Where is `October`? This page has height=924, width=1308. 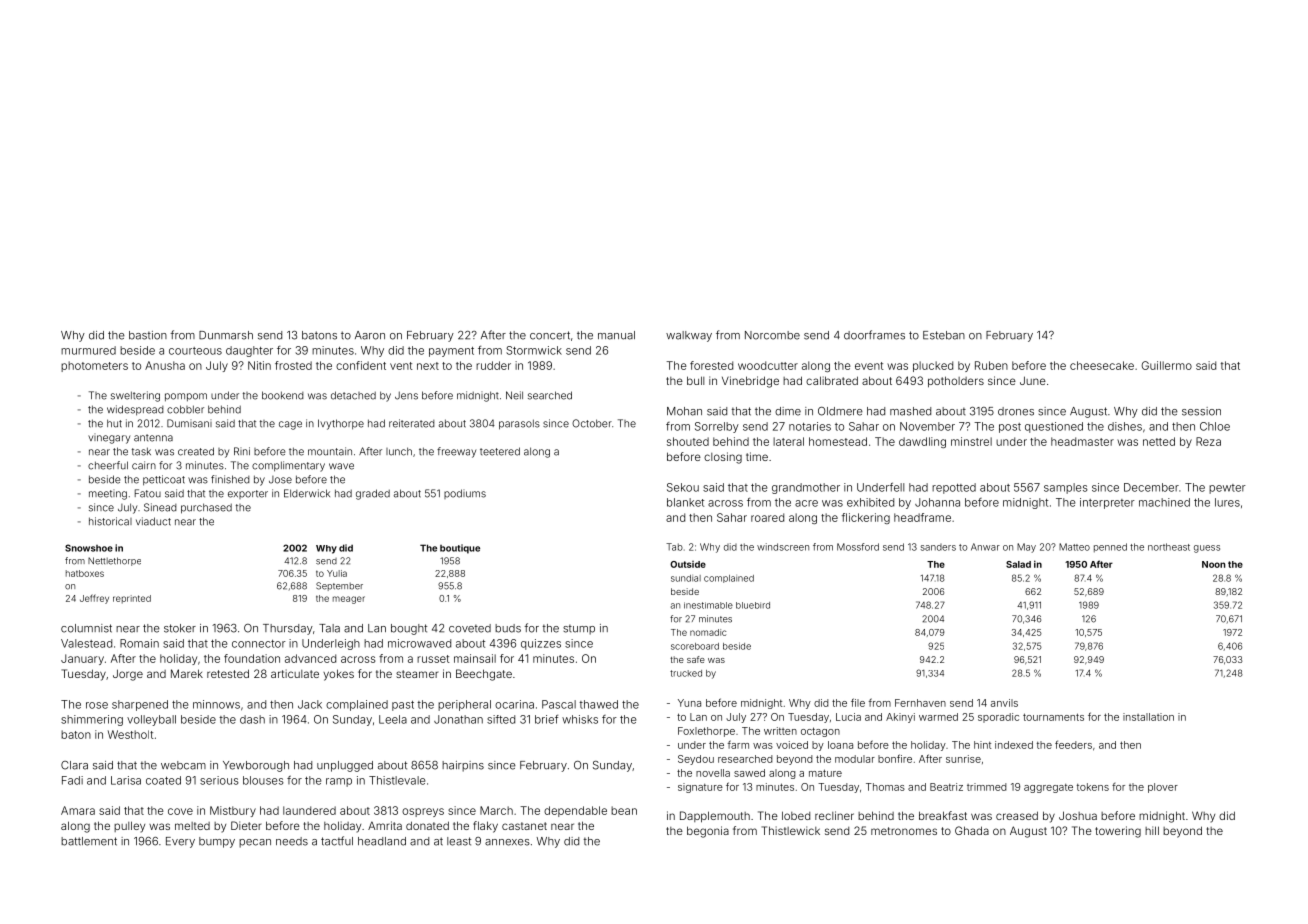 October is located at coordinates (592, 423).
